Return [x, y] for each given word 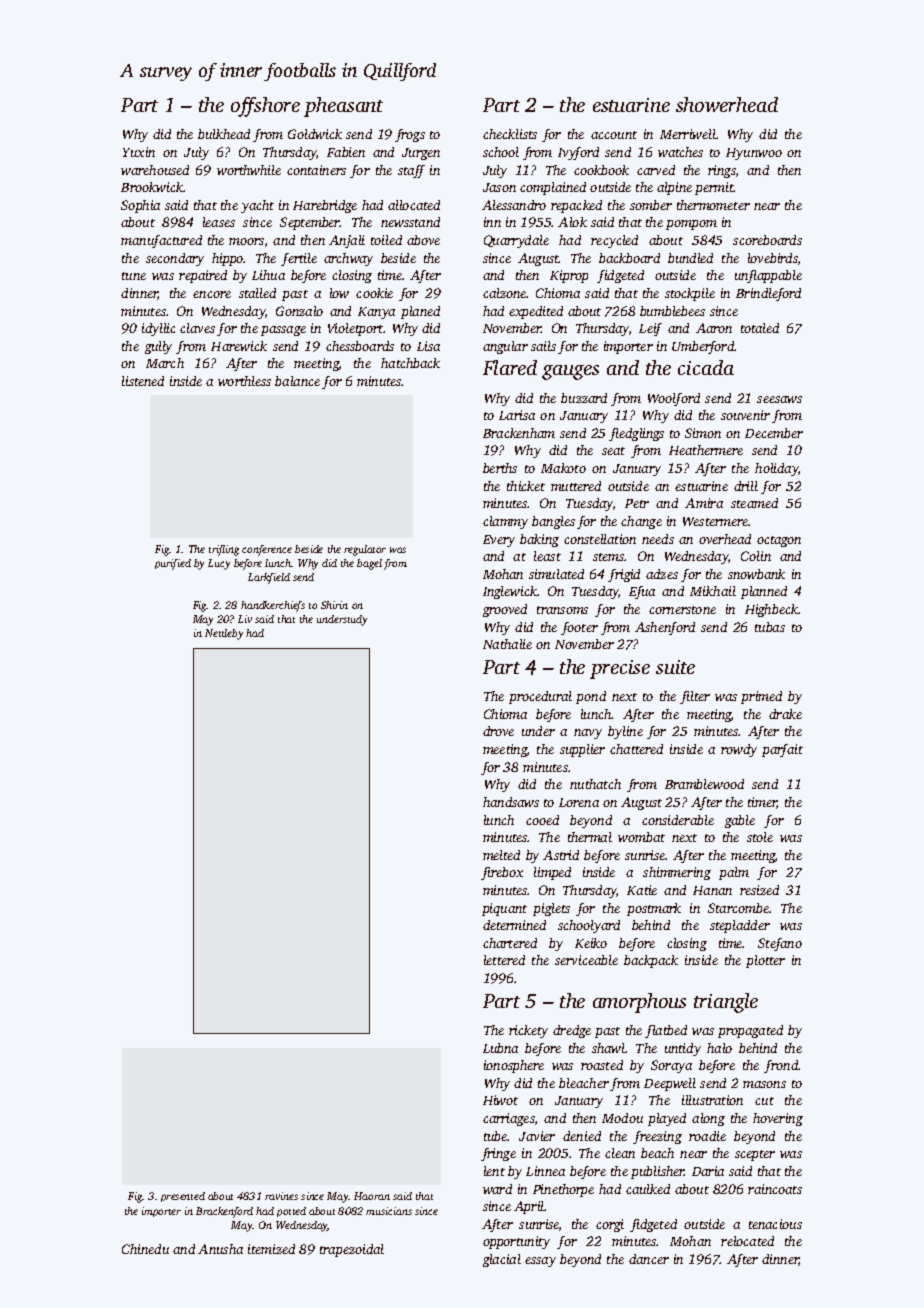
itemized [271, 1249]
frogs [410, 135]
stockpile [690, 294]
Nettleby [224, 634]
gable [740, 821]
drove [498, 731]
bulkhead [224, 134]
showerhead [727, 104]
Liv [245, 619]
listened [143, 381]
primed [761, 697]
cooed [542, 820]
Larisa [517, 415]
